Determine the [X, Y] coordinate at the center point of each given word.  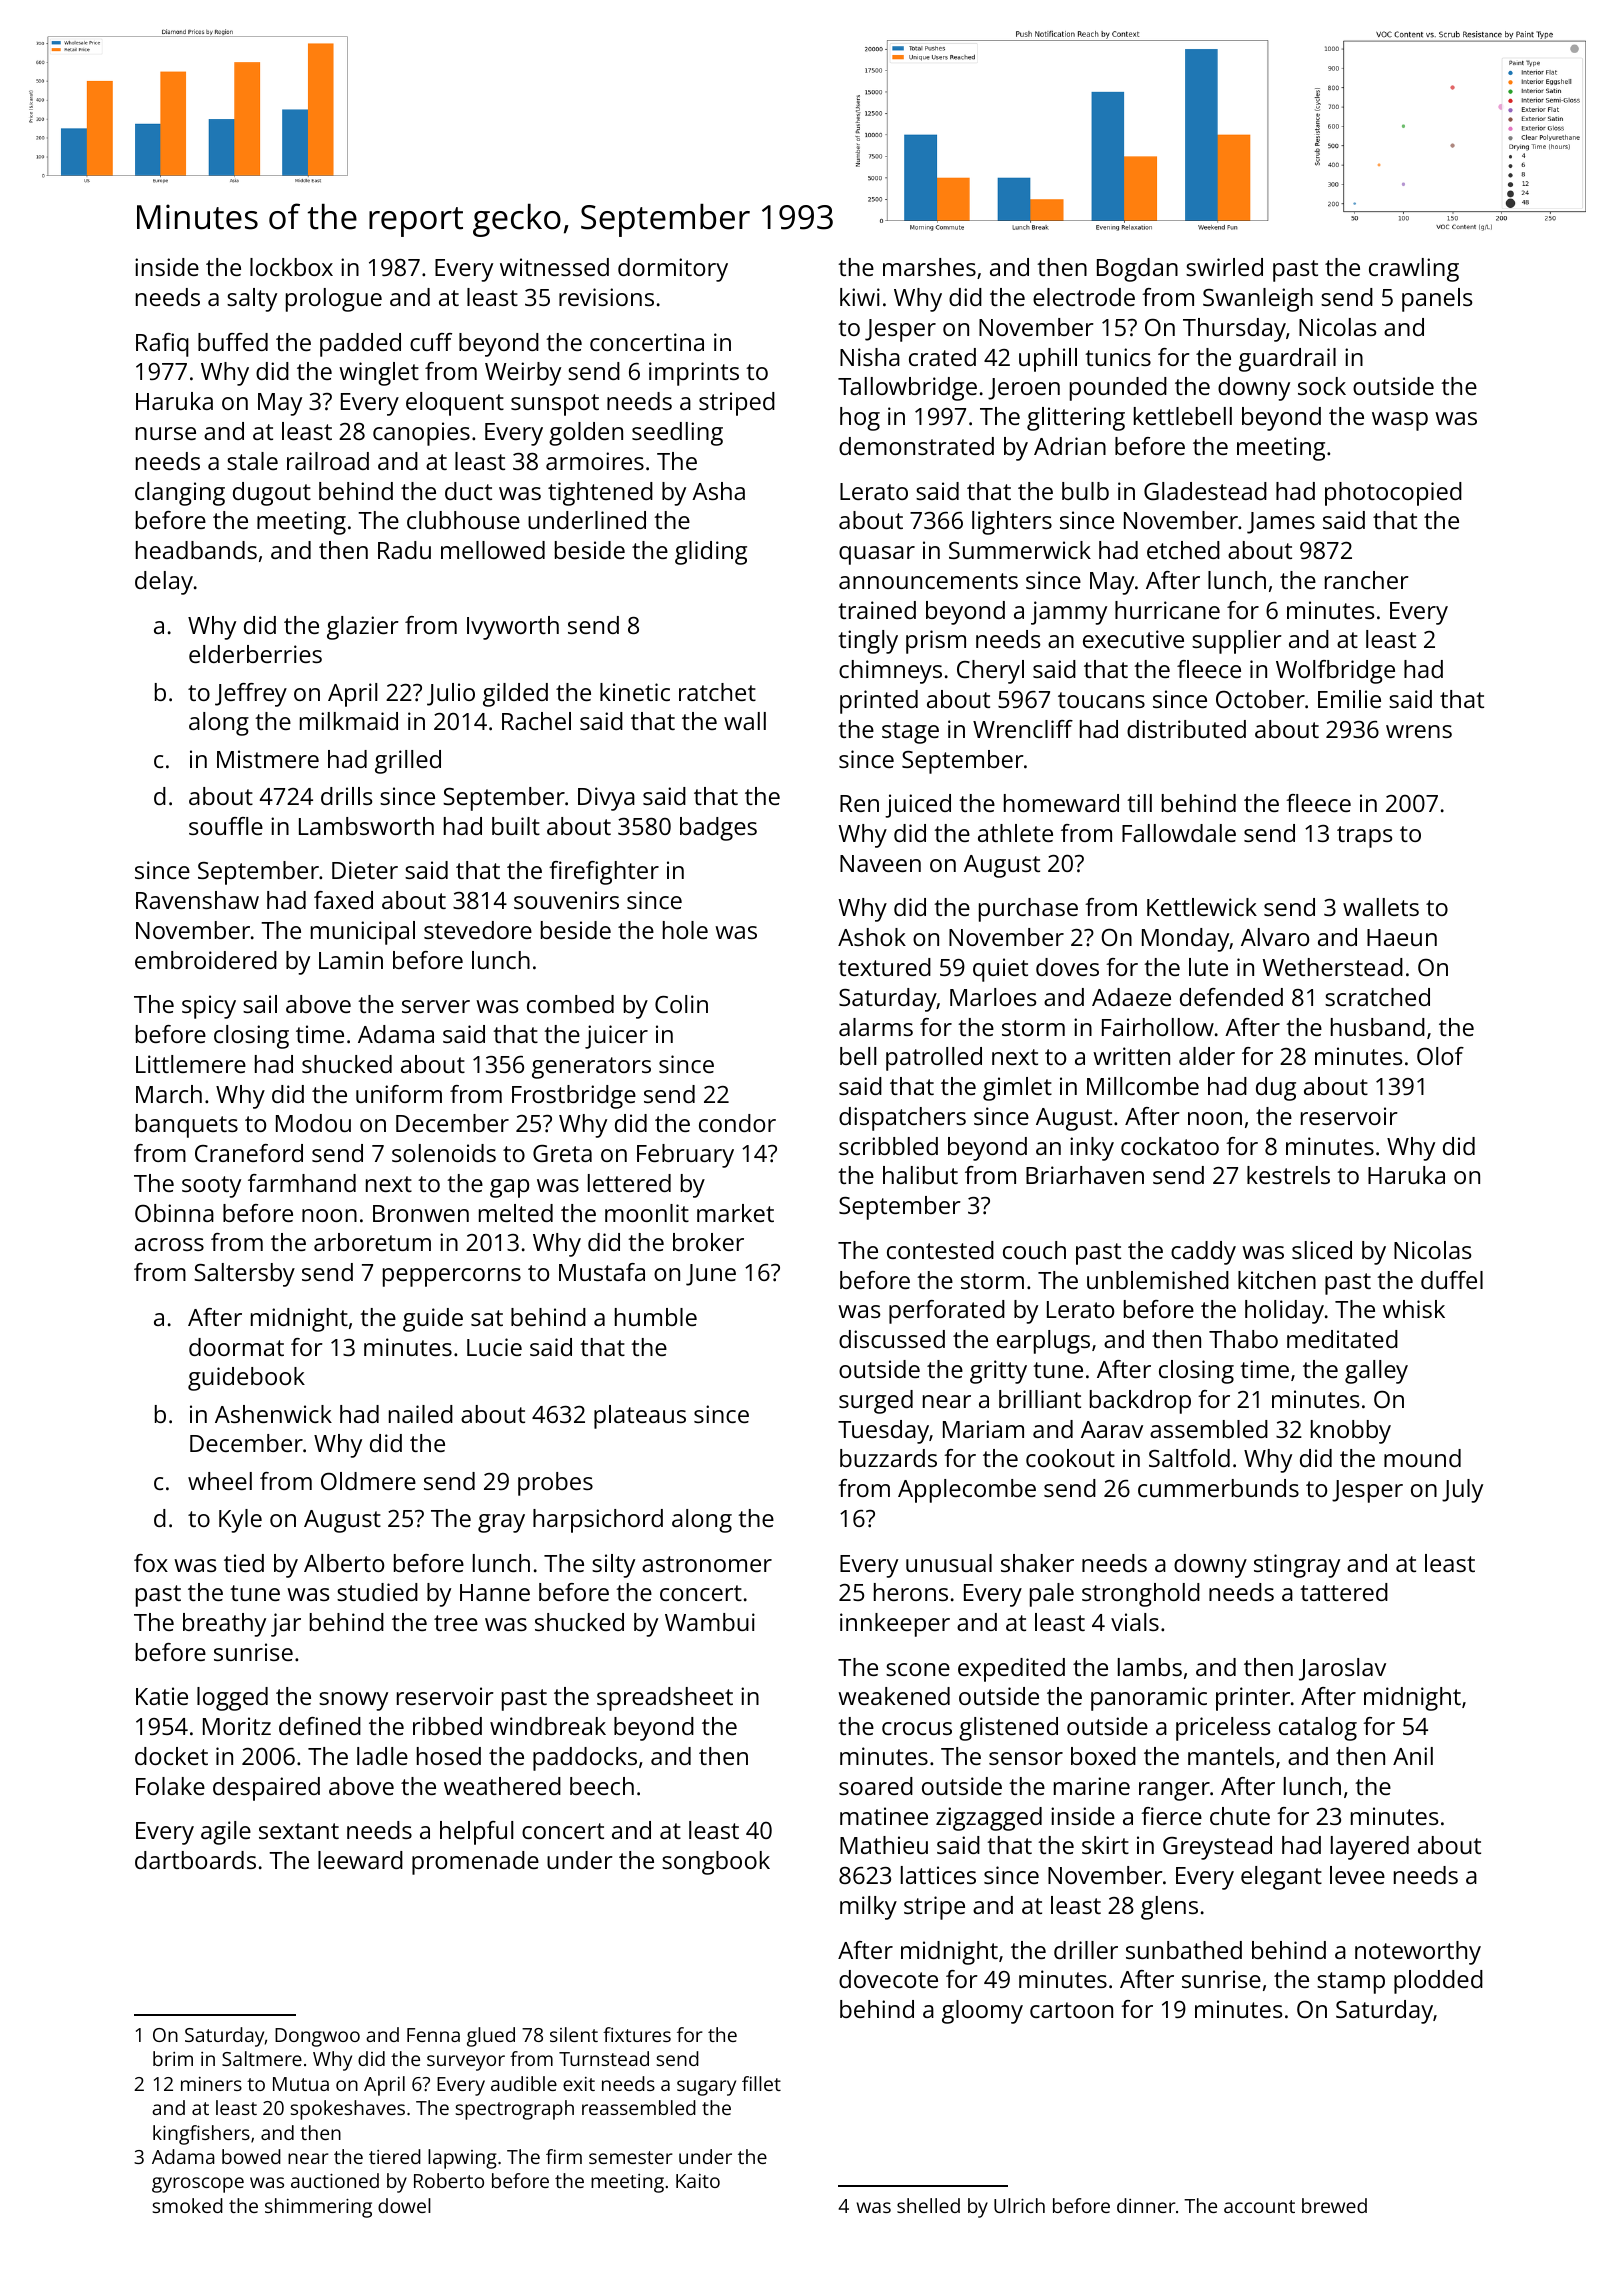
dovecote [888, 1979]
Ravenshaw [197, 900]
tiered [395, 2156]
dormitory [673, 270]
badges [718, 829]
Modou [313, 1123]
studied [377, 1592]
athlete [1015, 833]
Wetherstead [1332, 967]
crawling [1414, 270]
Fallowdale [1179, 833]
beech [602, 1786]
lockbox [291, 267]
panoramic [1149, 1699]
